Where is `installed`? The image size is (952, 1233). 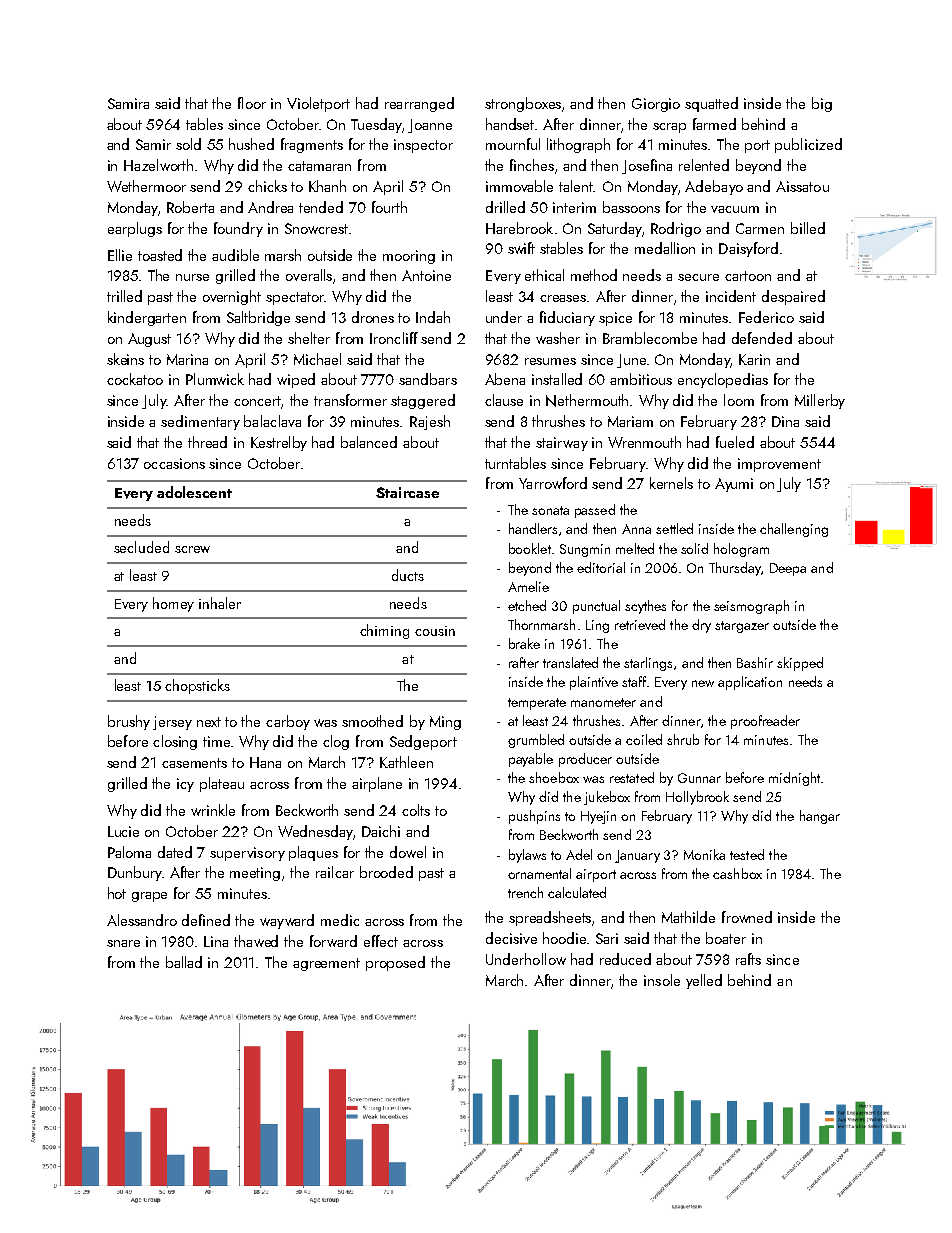
installed is located at coordinates (557, 379).
